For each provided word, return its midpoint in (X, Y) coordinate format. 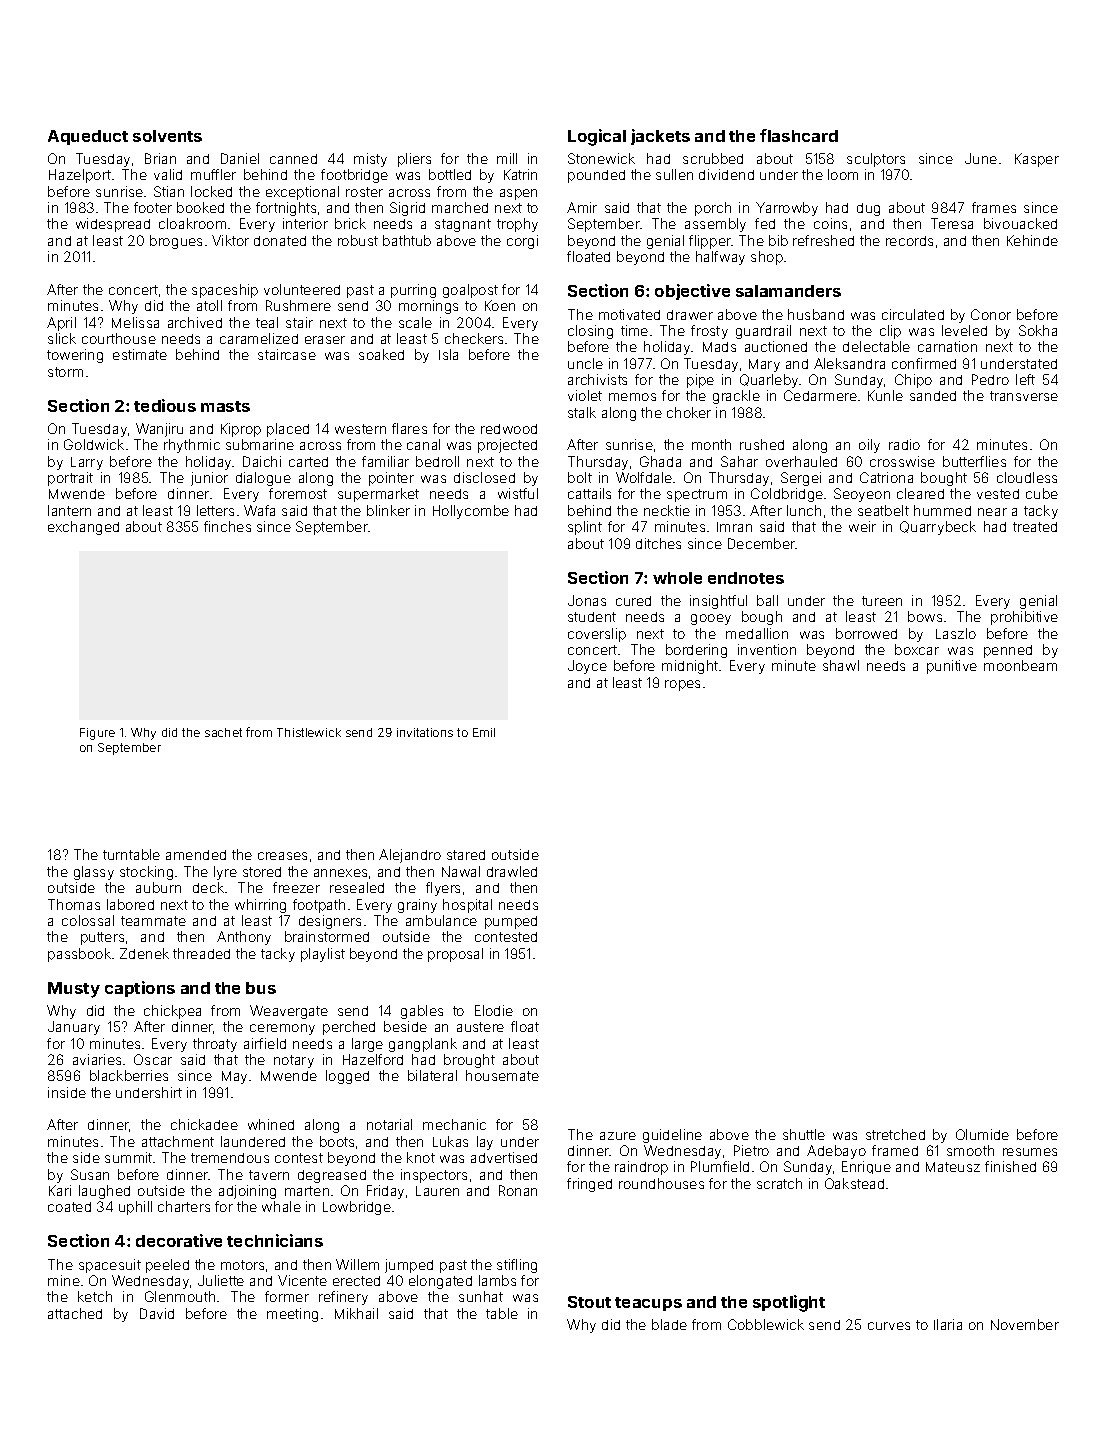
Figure (97, 734)
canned (293, 159)
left (1025, 379)
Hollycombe (471, 512)
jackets (660, 137)
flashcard (799, 135)
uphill (135, 1208)
